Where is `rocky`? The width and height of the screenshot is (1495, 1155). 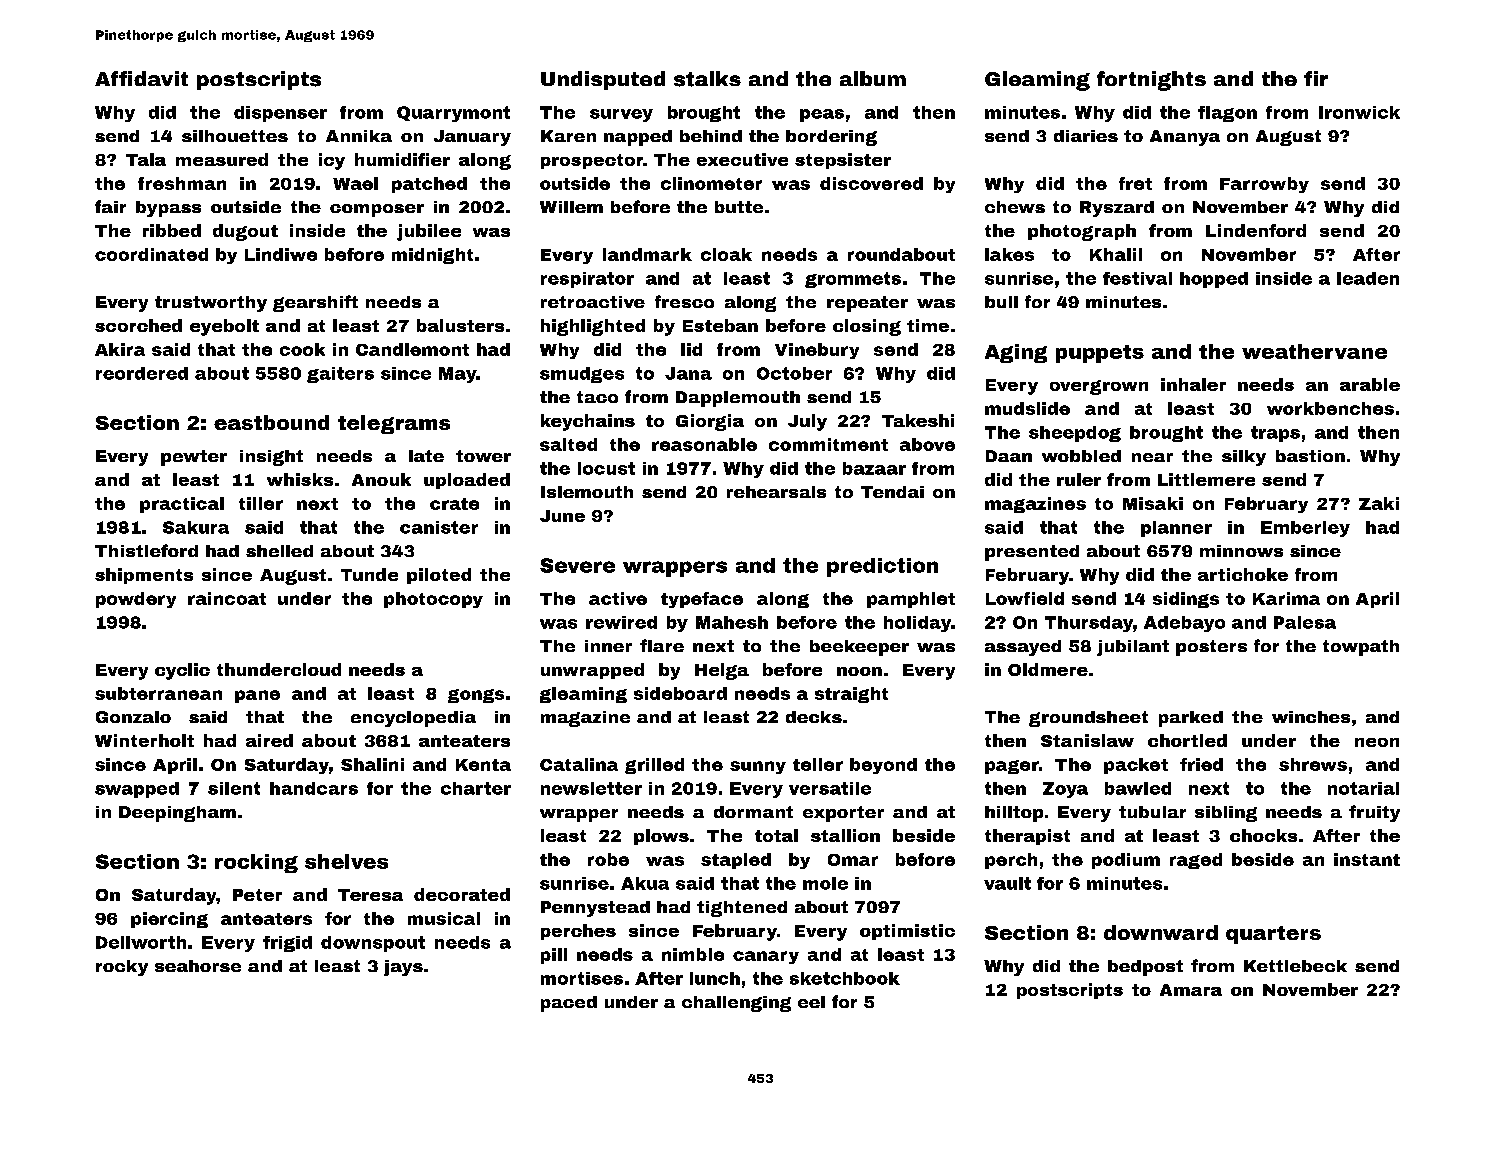 rocky is located at coordinates (122, 968).
